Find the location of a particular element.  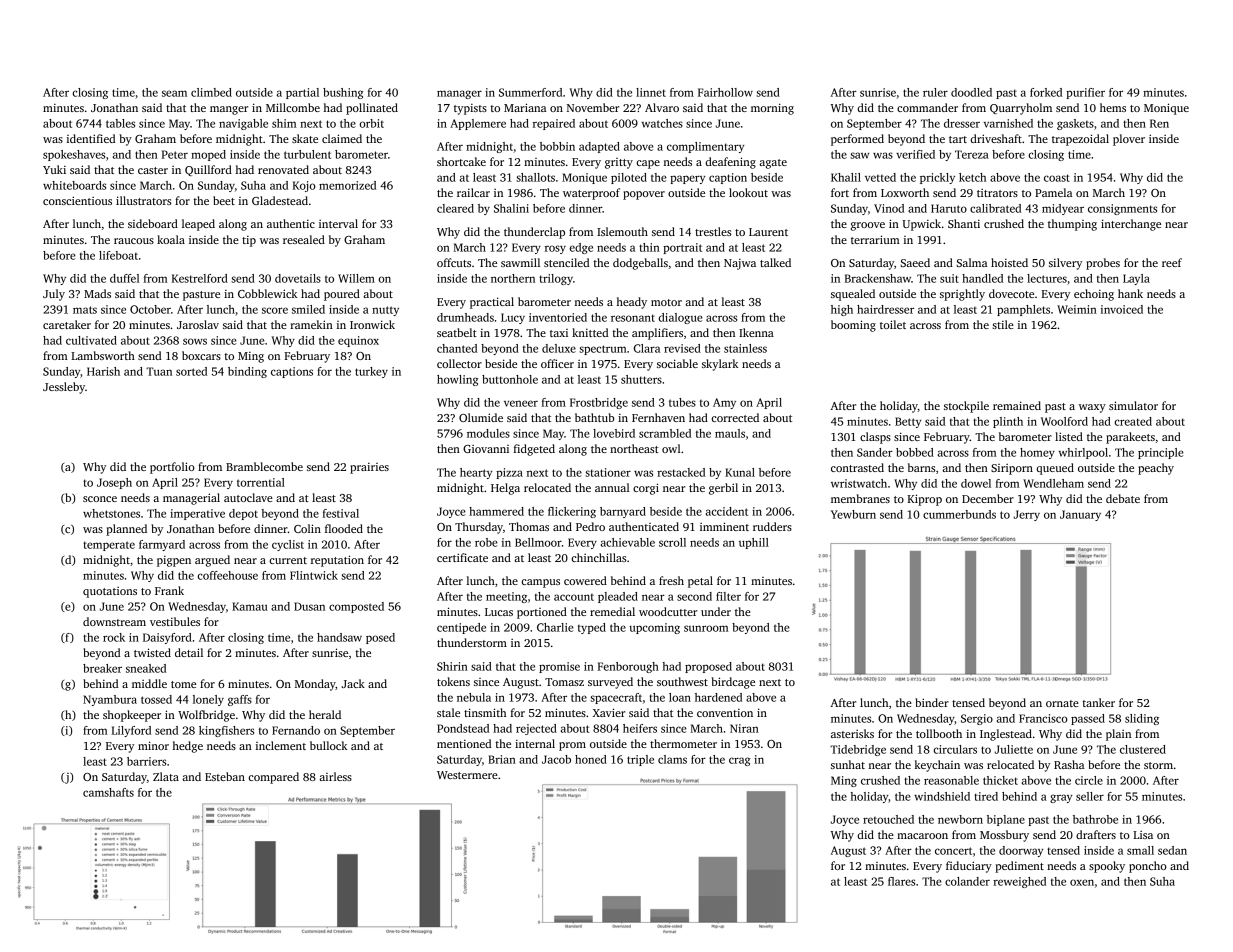

purifier is located at coordinates (1085, 93).
